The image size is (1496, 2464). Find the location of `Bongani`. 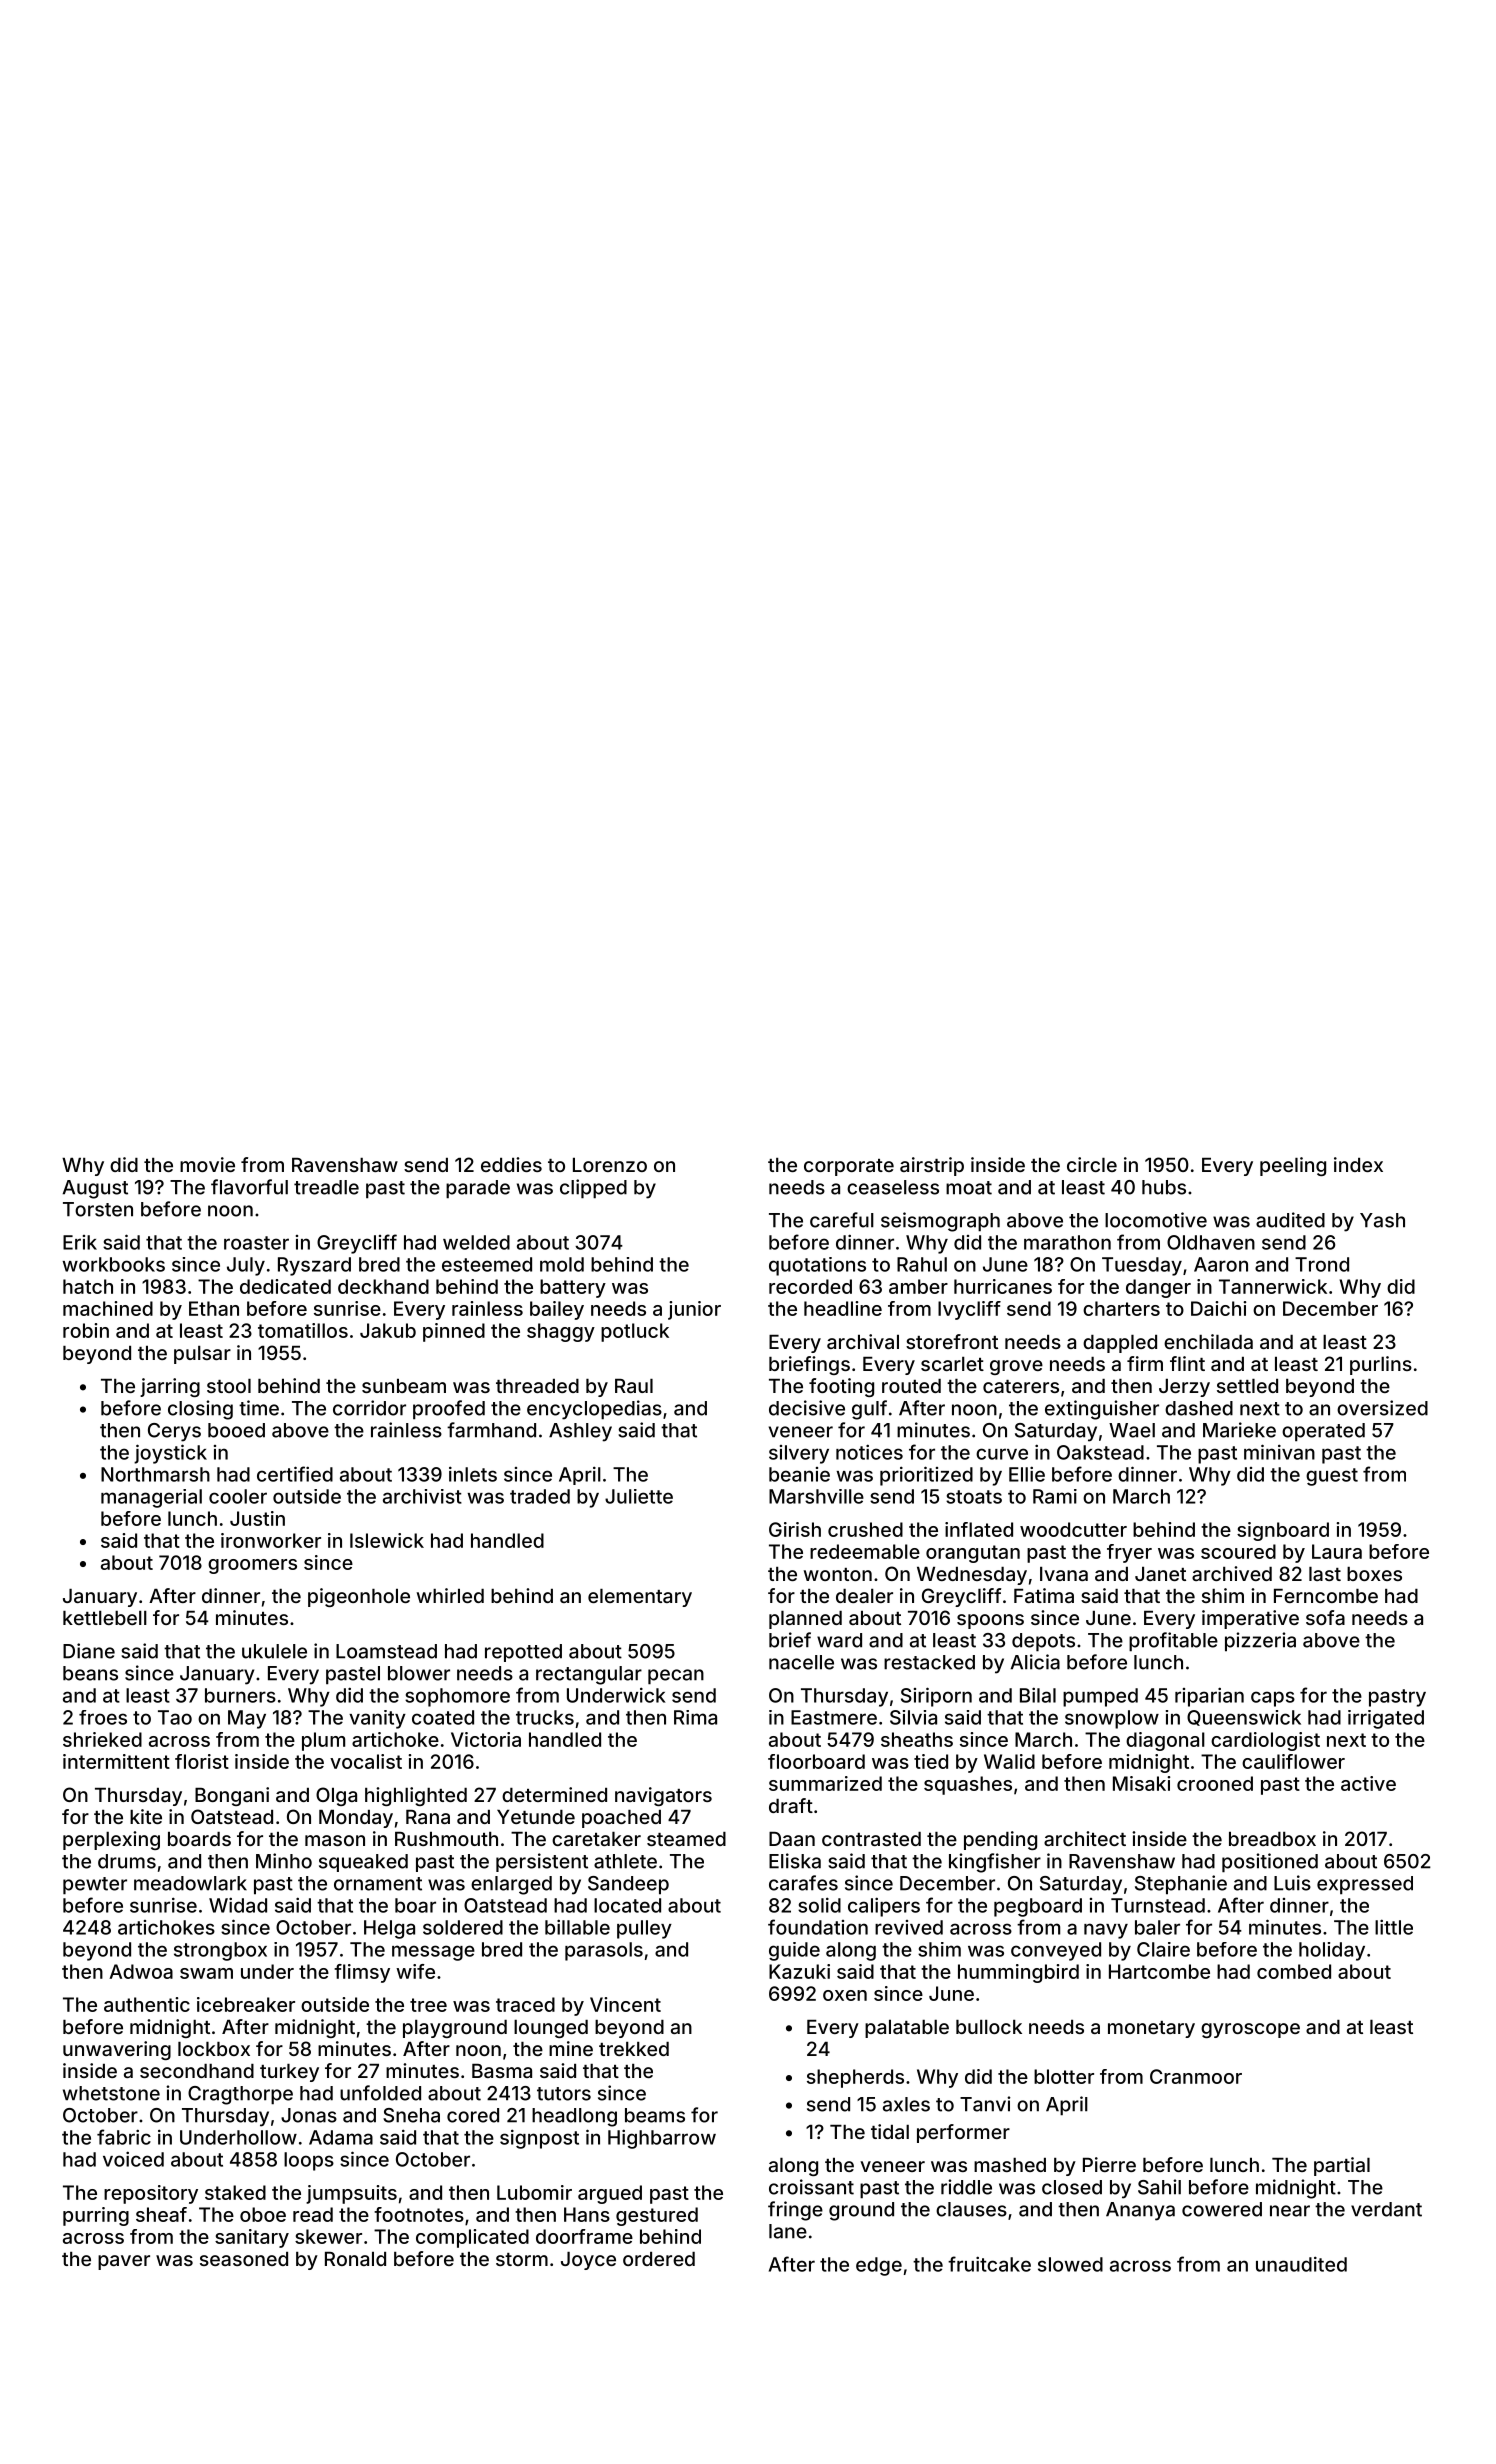

Bongani is located at coordinates (232, 1796).
